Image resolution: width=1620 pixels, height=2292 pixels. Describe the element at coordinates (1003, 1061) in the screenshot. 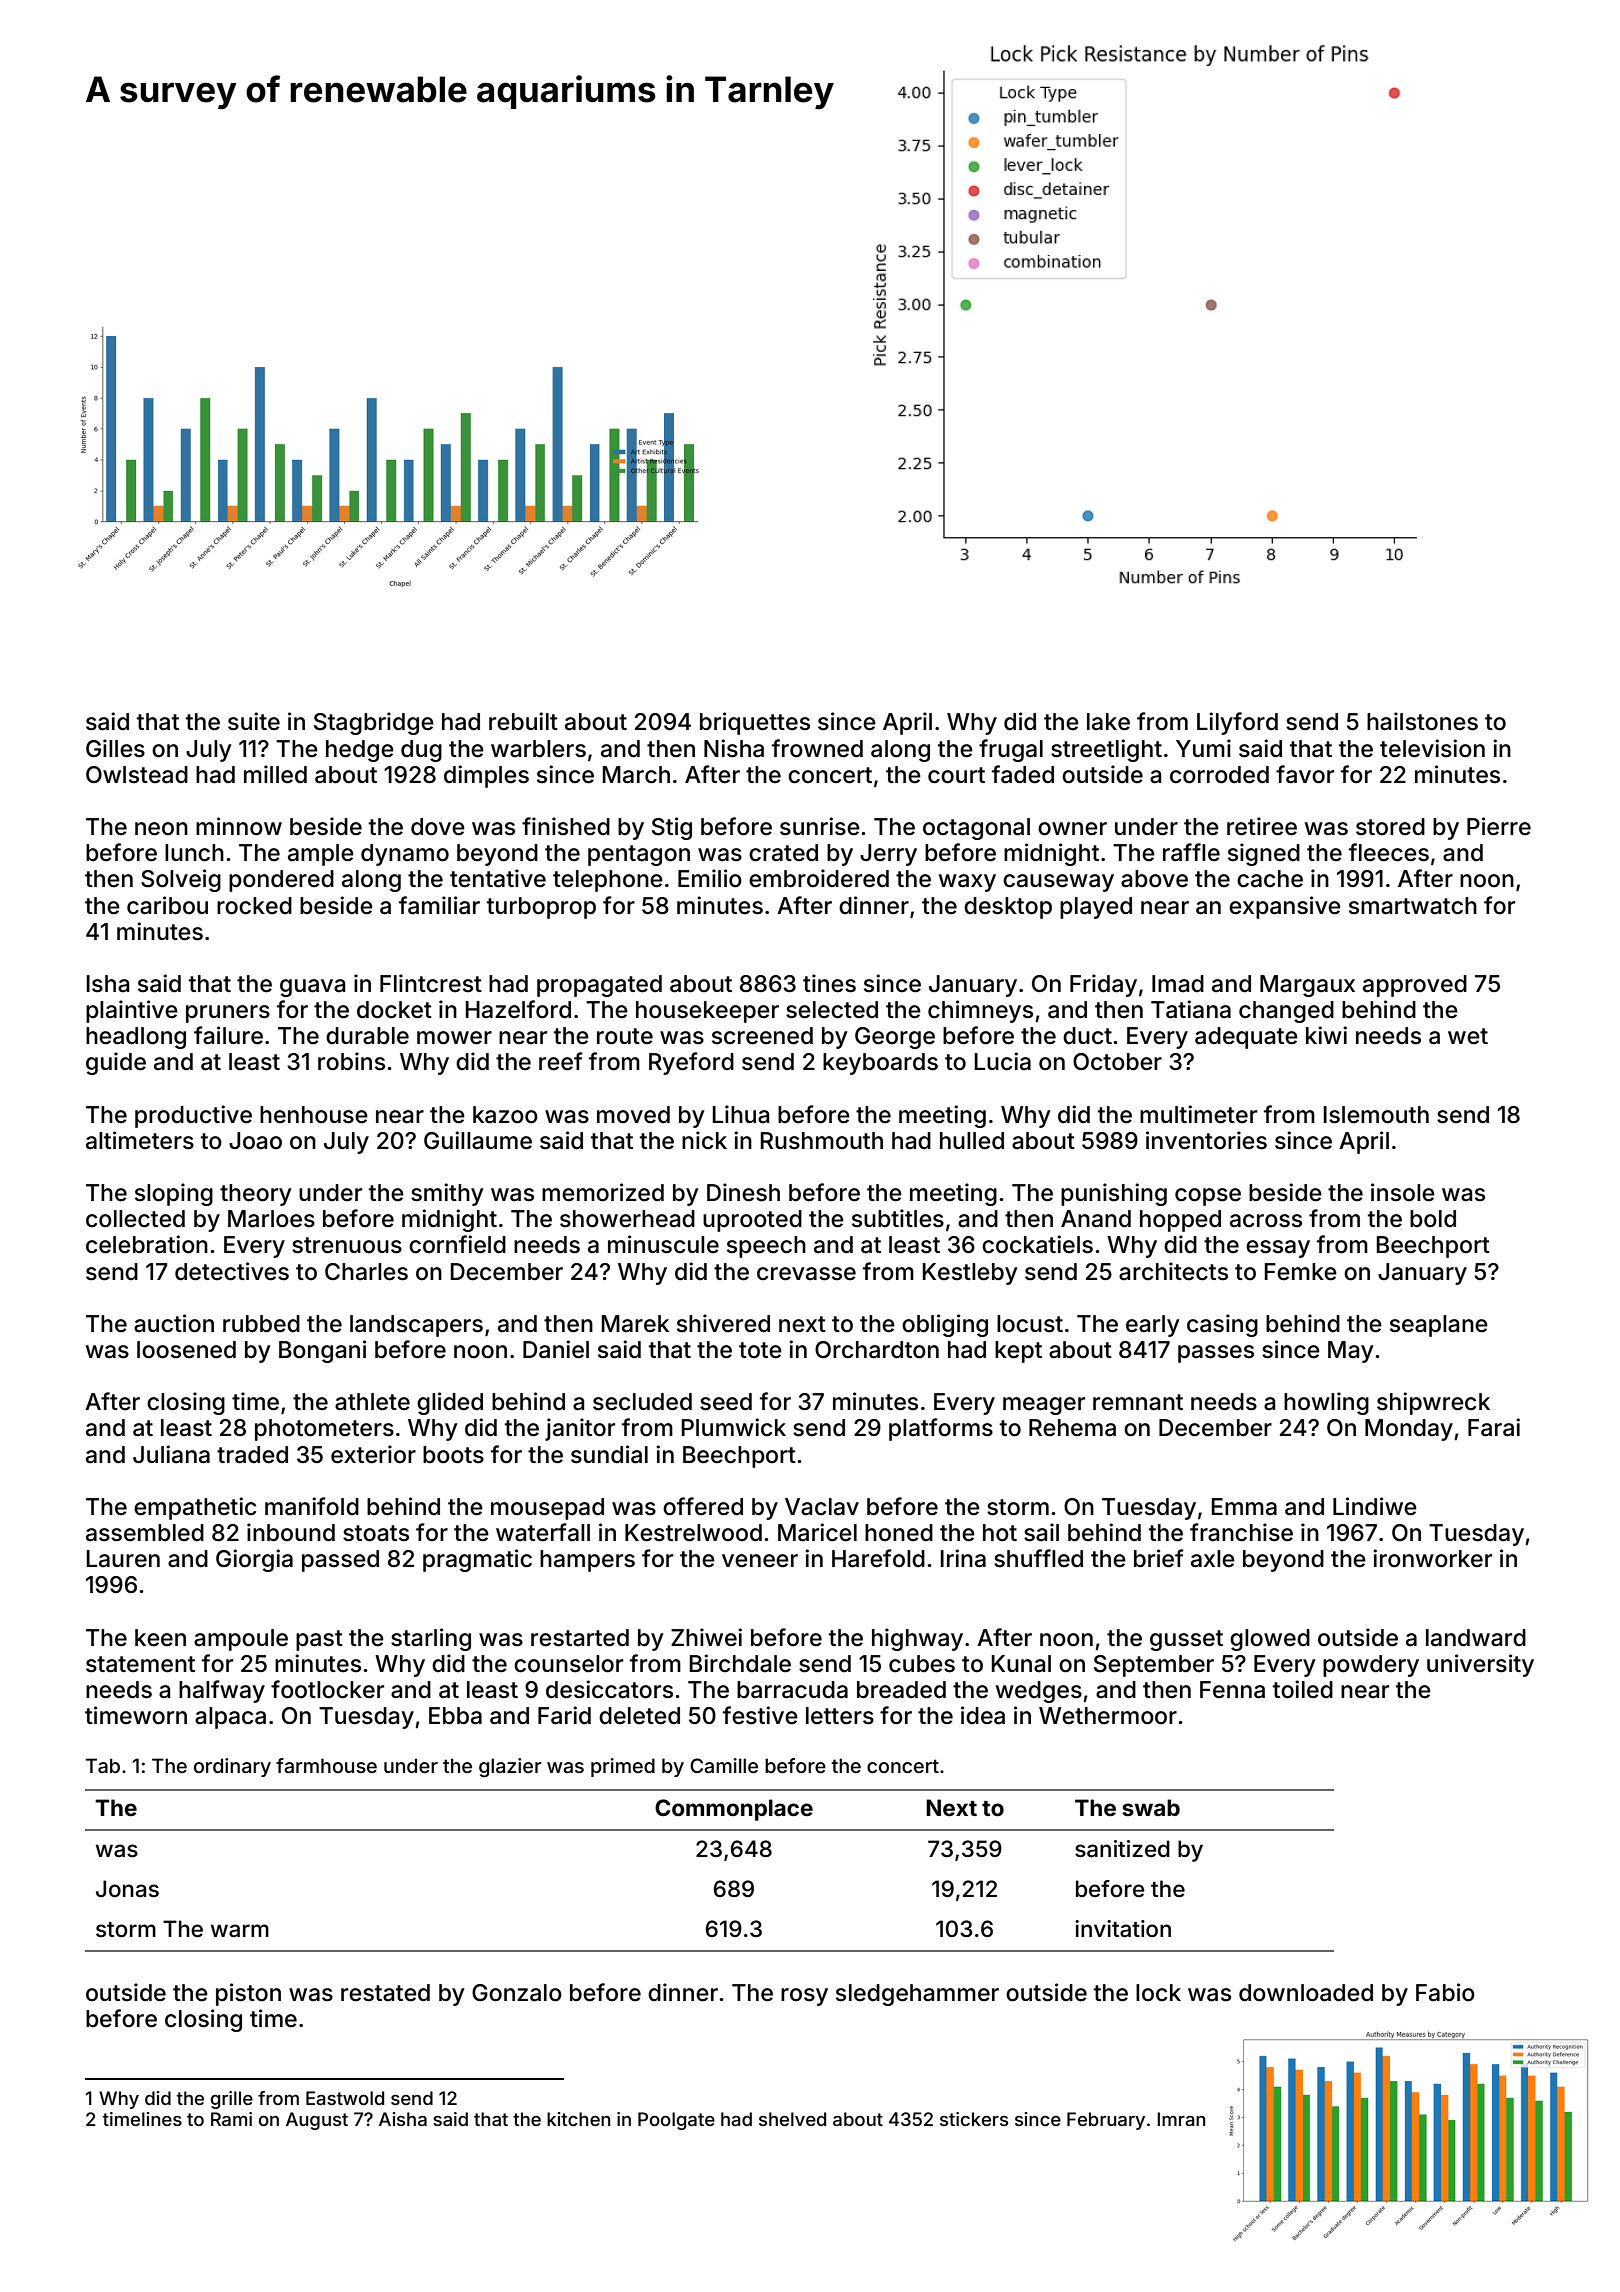

I see `Lucia` at that location.
